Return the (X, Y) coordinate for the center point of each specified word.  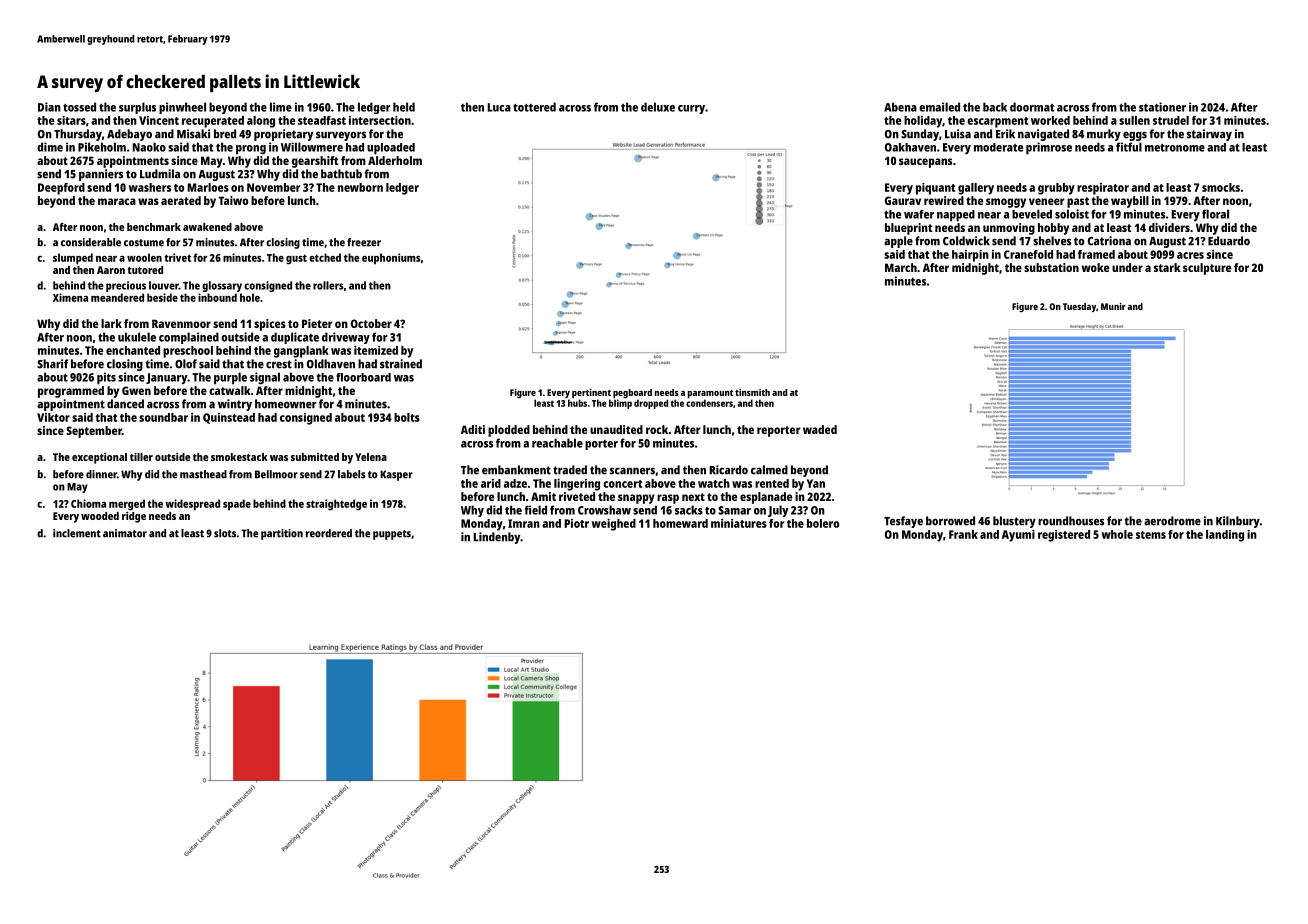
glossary (222, 286)
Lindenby (496, 538)
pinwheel (182, 108)
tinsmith (752, 392)
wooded (100, 516)
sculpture (1207, 269)
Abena (900, 107)
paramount (710, 394)
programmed (71, 392)
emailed (939, 107)
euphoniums (391, 259)
